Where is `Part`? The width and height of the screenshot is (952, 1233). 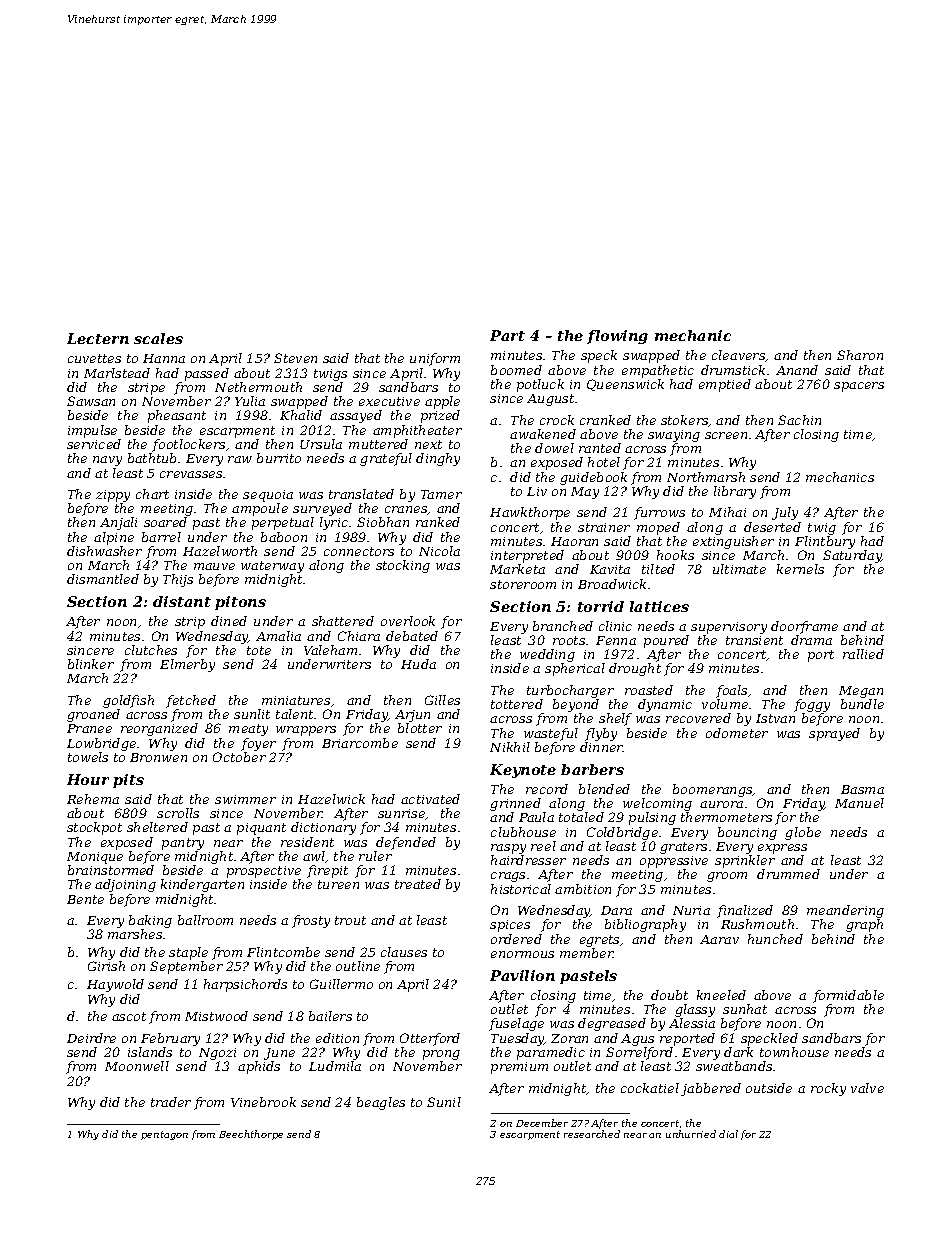
Part is located at coordinates (507, 335).
